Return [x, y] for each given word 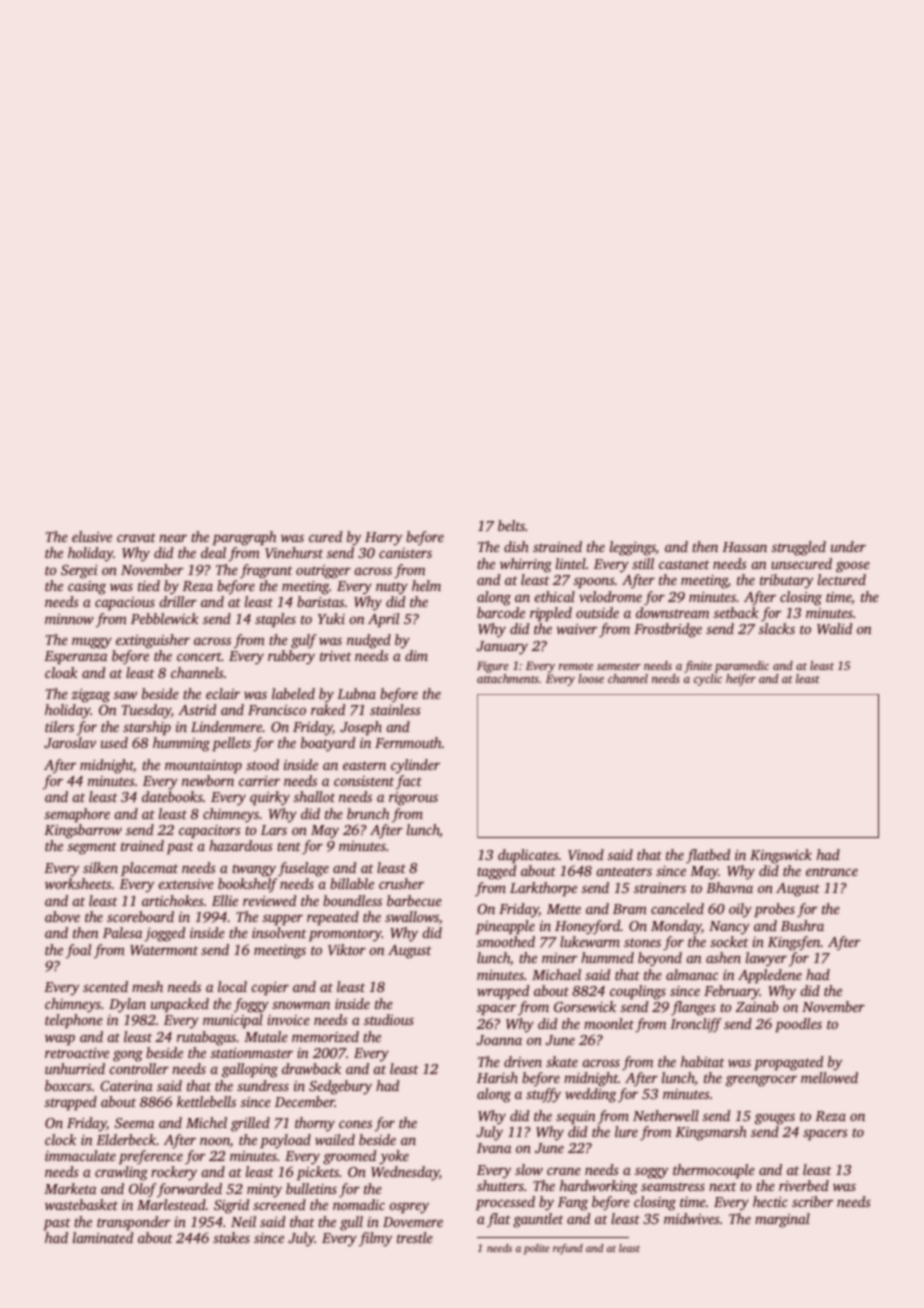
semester [619, 666]
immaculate [80, 1155]
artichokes [173, 900]
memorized [325, 1036]
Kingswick [781, 856]
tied [149, 585]
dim [416, 655]
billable [352, 883]
